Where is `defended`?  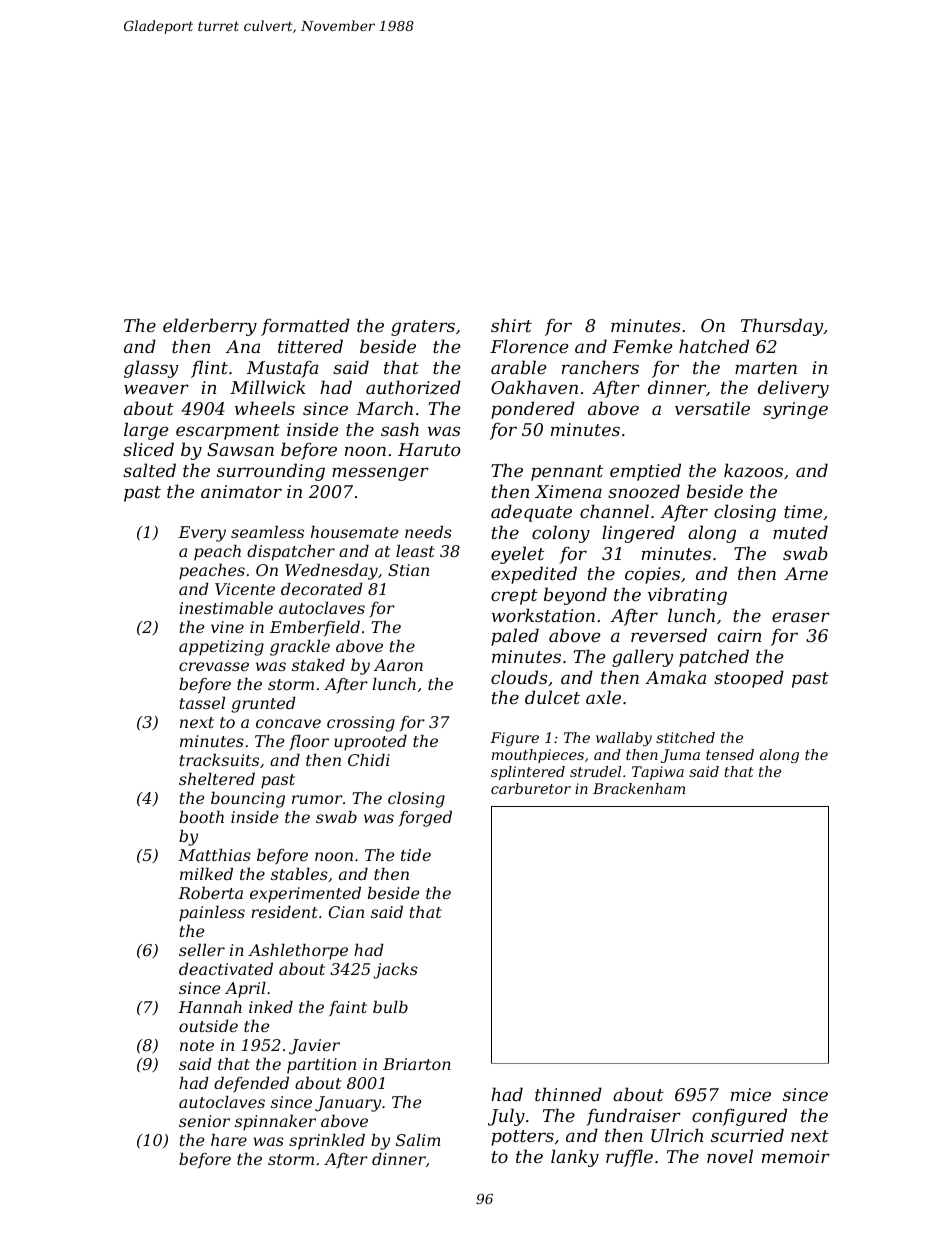 defended is located at coordinates (251, 1085).
